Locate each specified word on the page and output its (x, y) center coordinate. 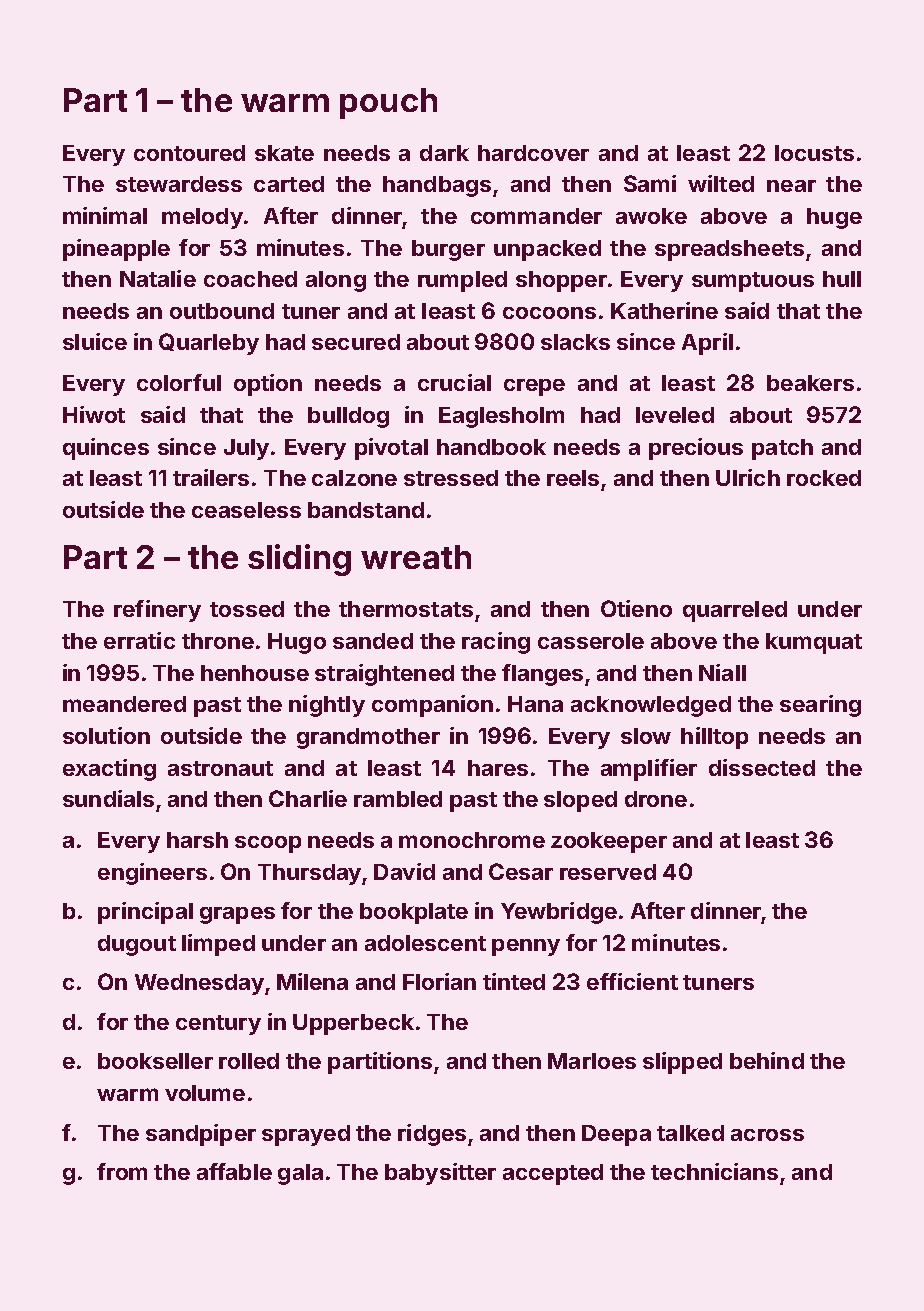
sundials (108, 798)
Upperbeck (353, 1024)
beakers (810, 383)
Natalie (158, 278)
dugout (137, 945)
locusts (814, 153)
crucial (454, 382)
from (122, 1171)
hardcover (533, 153)
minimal (105, 215)
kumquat (814, 643)
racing (496, 643)
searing (820, 706)
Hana (535, 704)
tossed (247, 609)
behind (767, 1060)
